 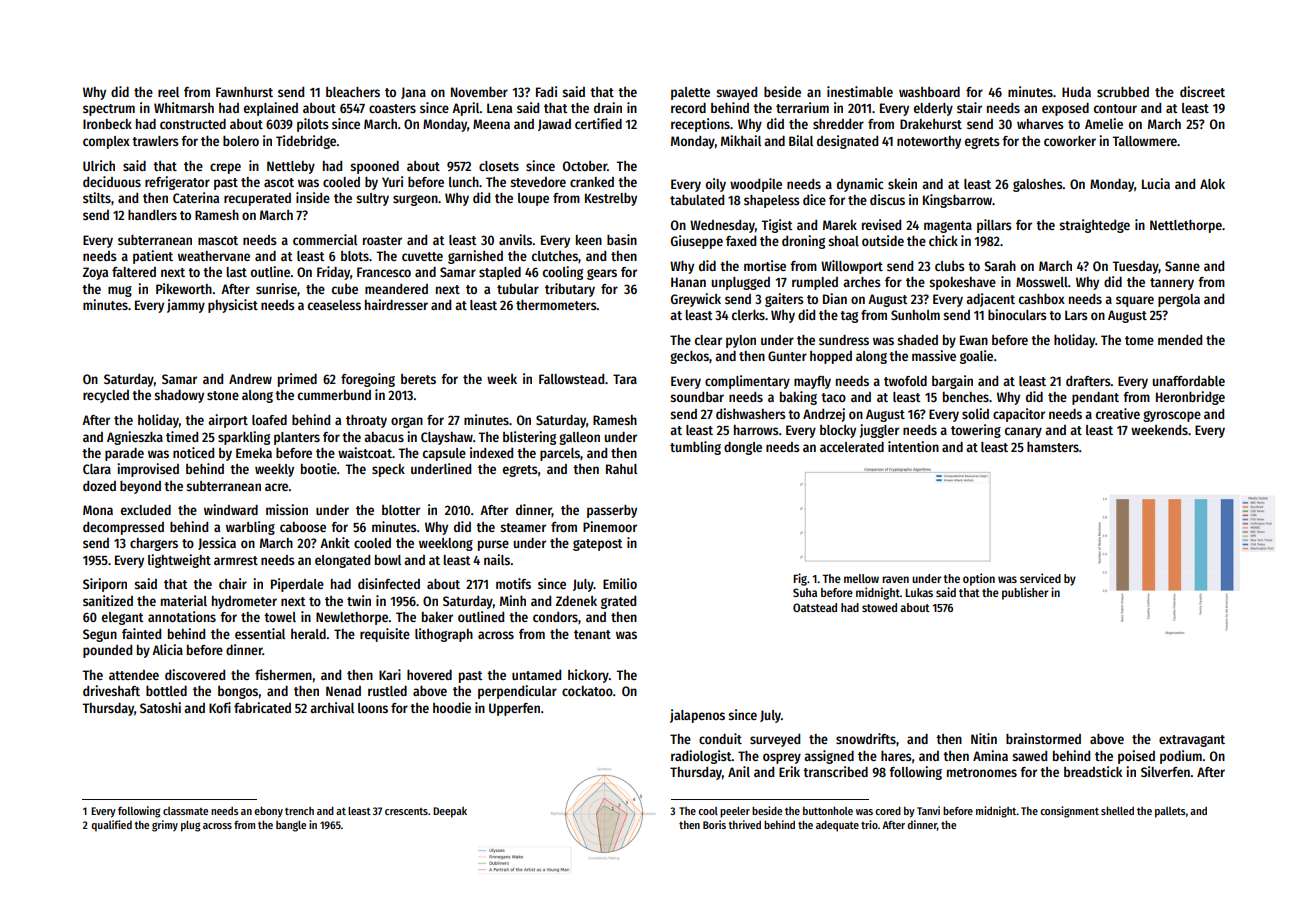 What do you see at coordinates (168, 92) in the screenshot?
I see `reel` at bounding box center [168, 92].
